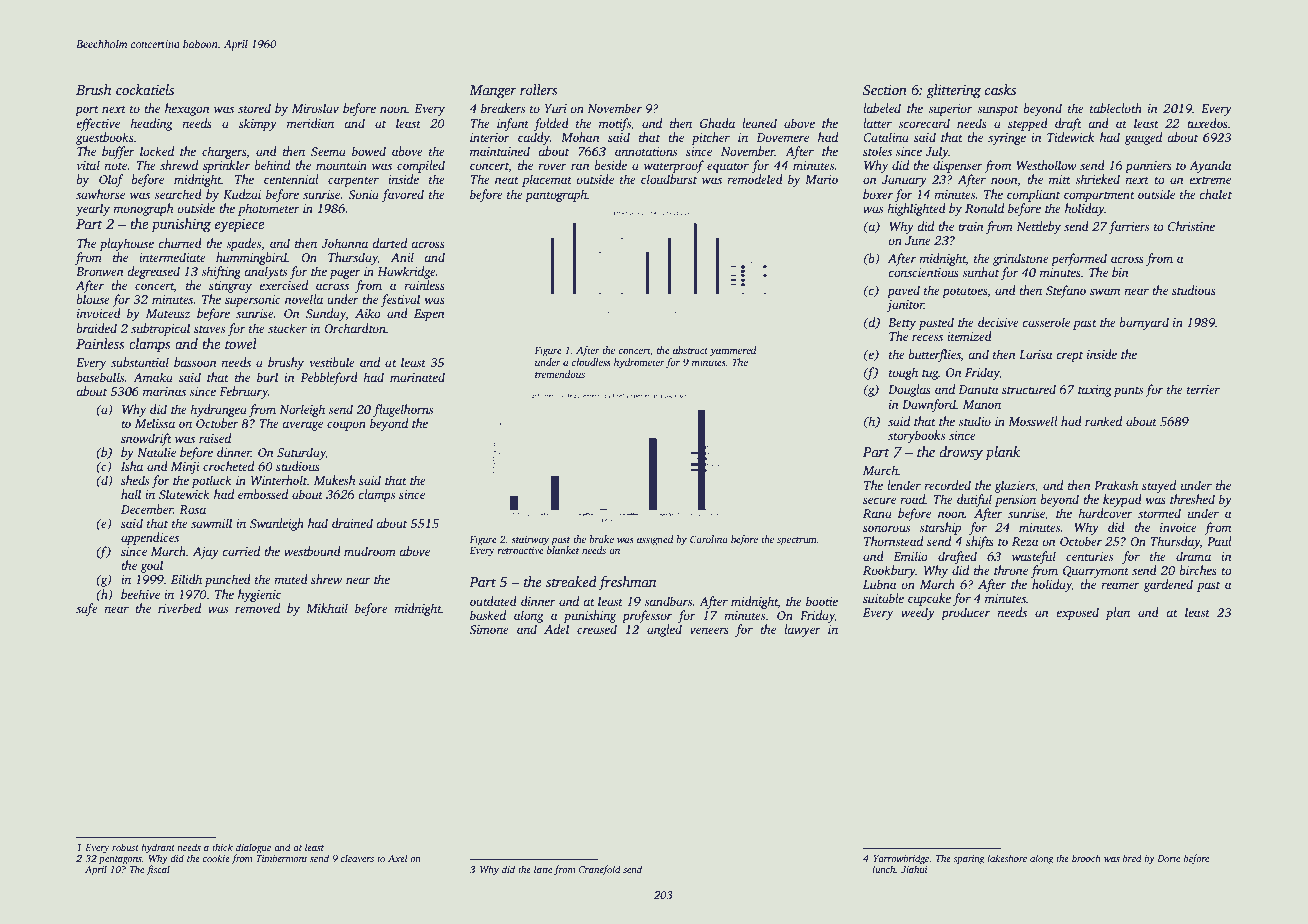  What do you see at coordinates (556, 195) in the document?
I see `pantograph` at bounding box center [556, 195].
